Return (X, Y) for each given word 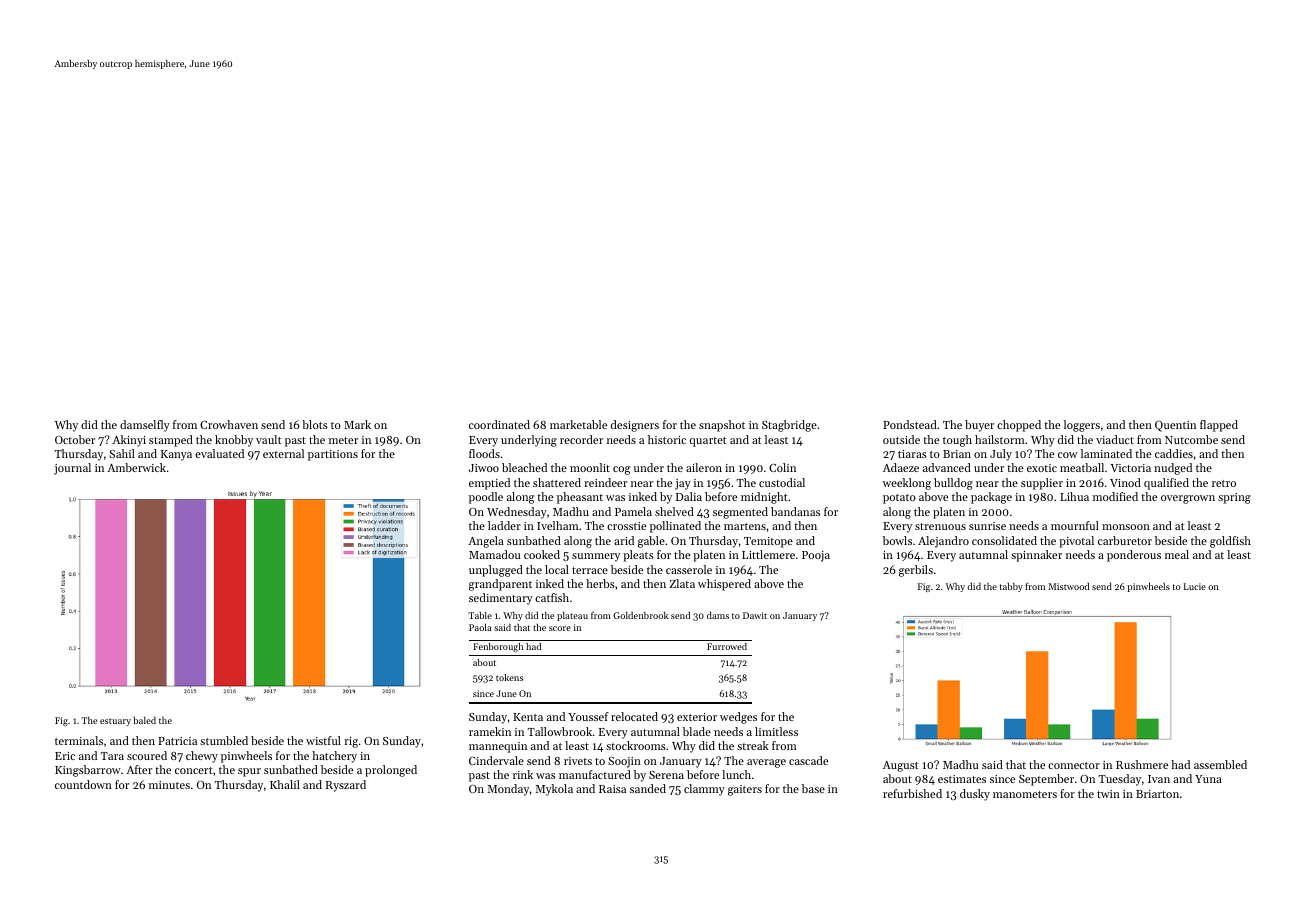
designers (635, 426)
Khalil (285, 784)
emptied (489, 484)
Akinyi (129, 441)
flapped (1219, 426)
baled (144, 720)
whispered (724, 585)
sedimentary (501, 599)
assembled (1220, 764)
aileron (704, 467)
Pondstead (910, 424)
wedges (738, 718)
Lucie (1195, 586)
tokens (509, 677)
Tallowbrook (560, 731)
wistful (323, 740)
